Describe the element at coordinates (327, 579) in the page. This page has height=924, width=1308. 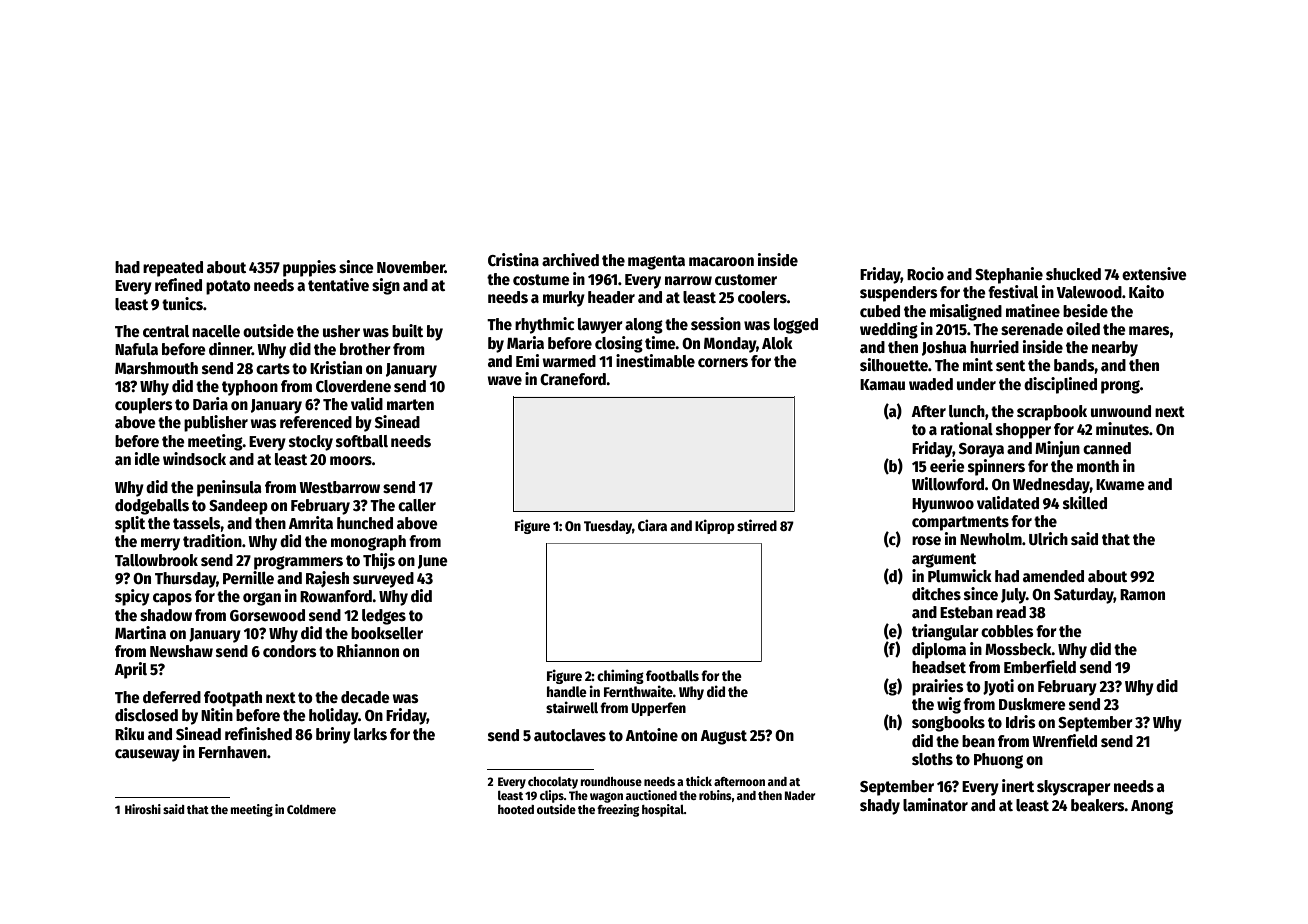
I see `Rajesh` at that location.
